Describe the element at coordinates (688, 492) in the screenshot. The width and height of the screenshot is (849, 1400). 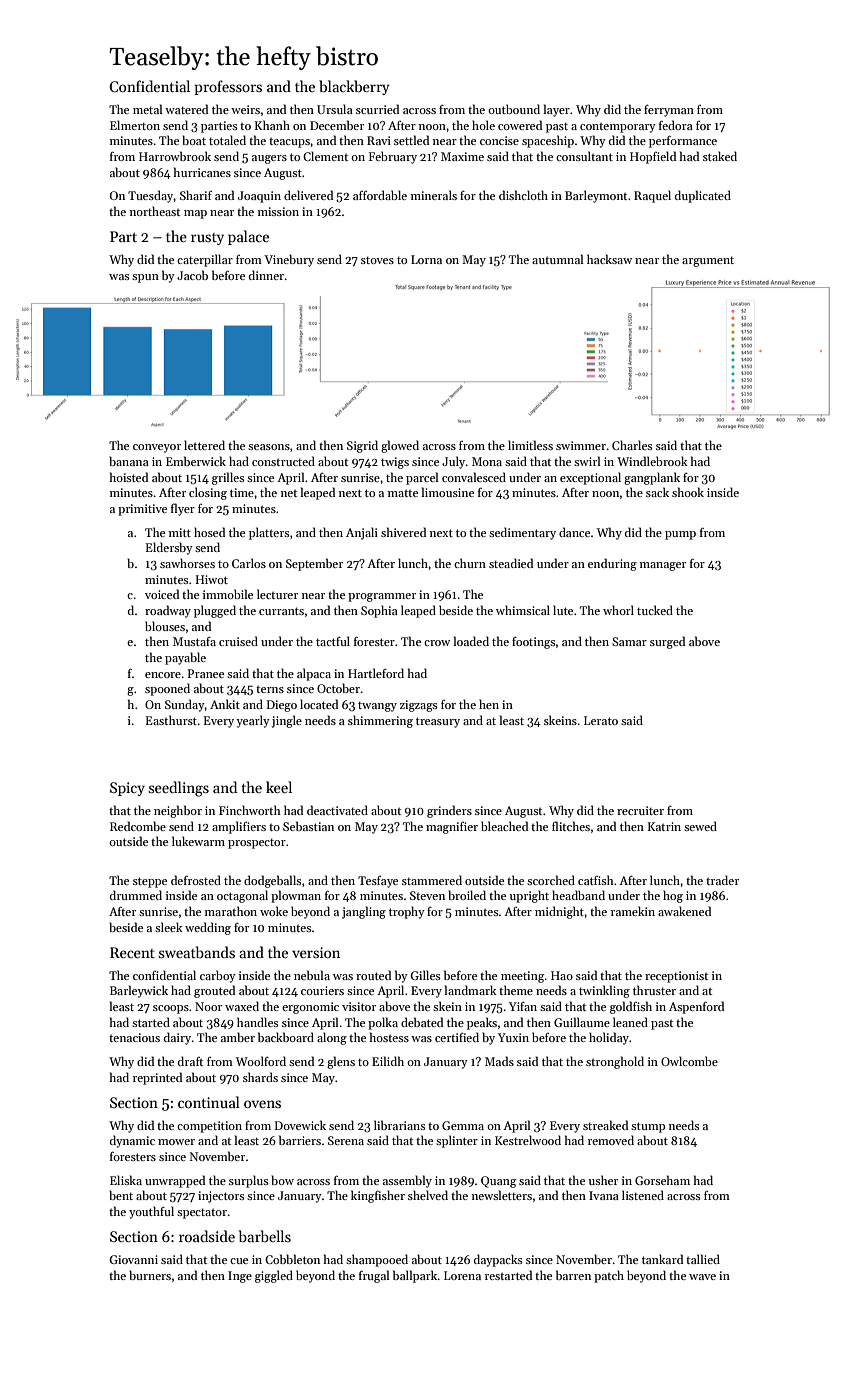
I see `shook` at that location.
